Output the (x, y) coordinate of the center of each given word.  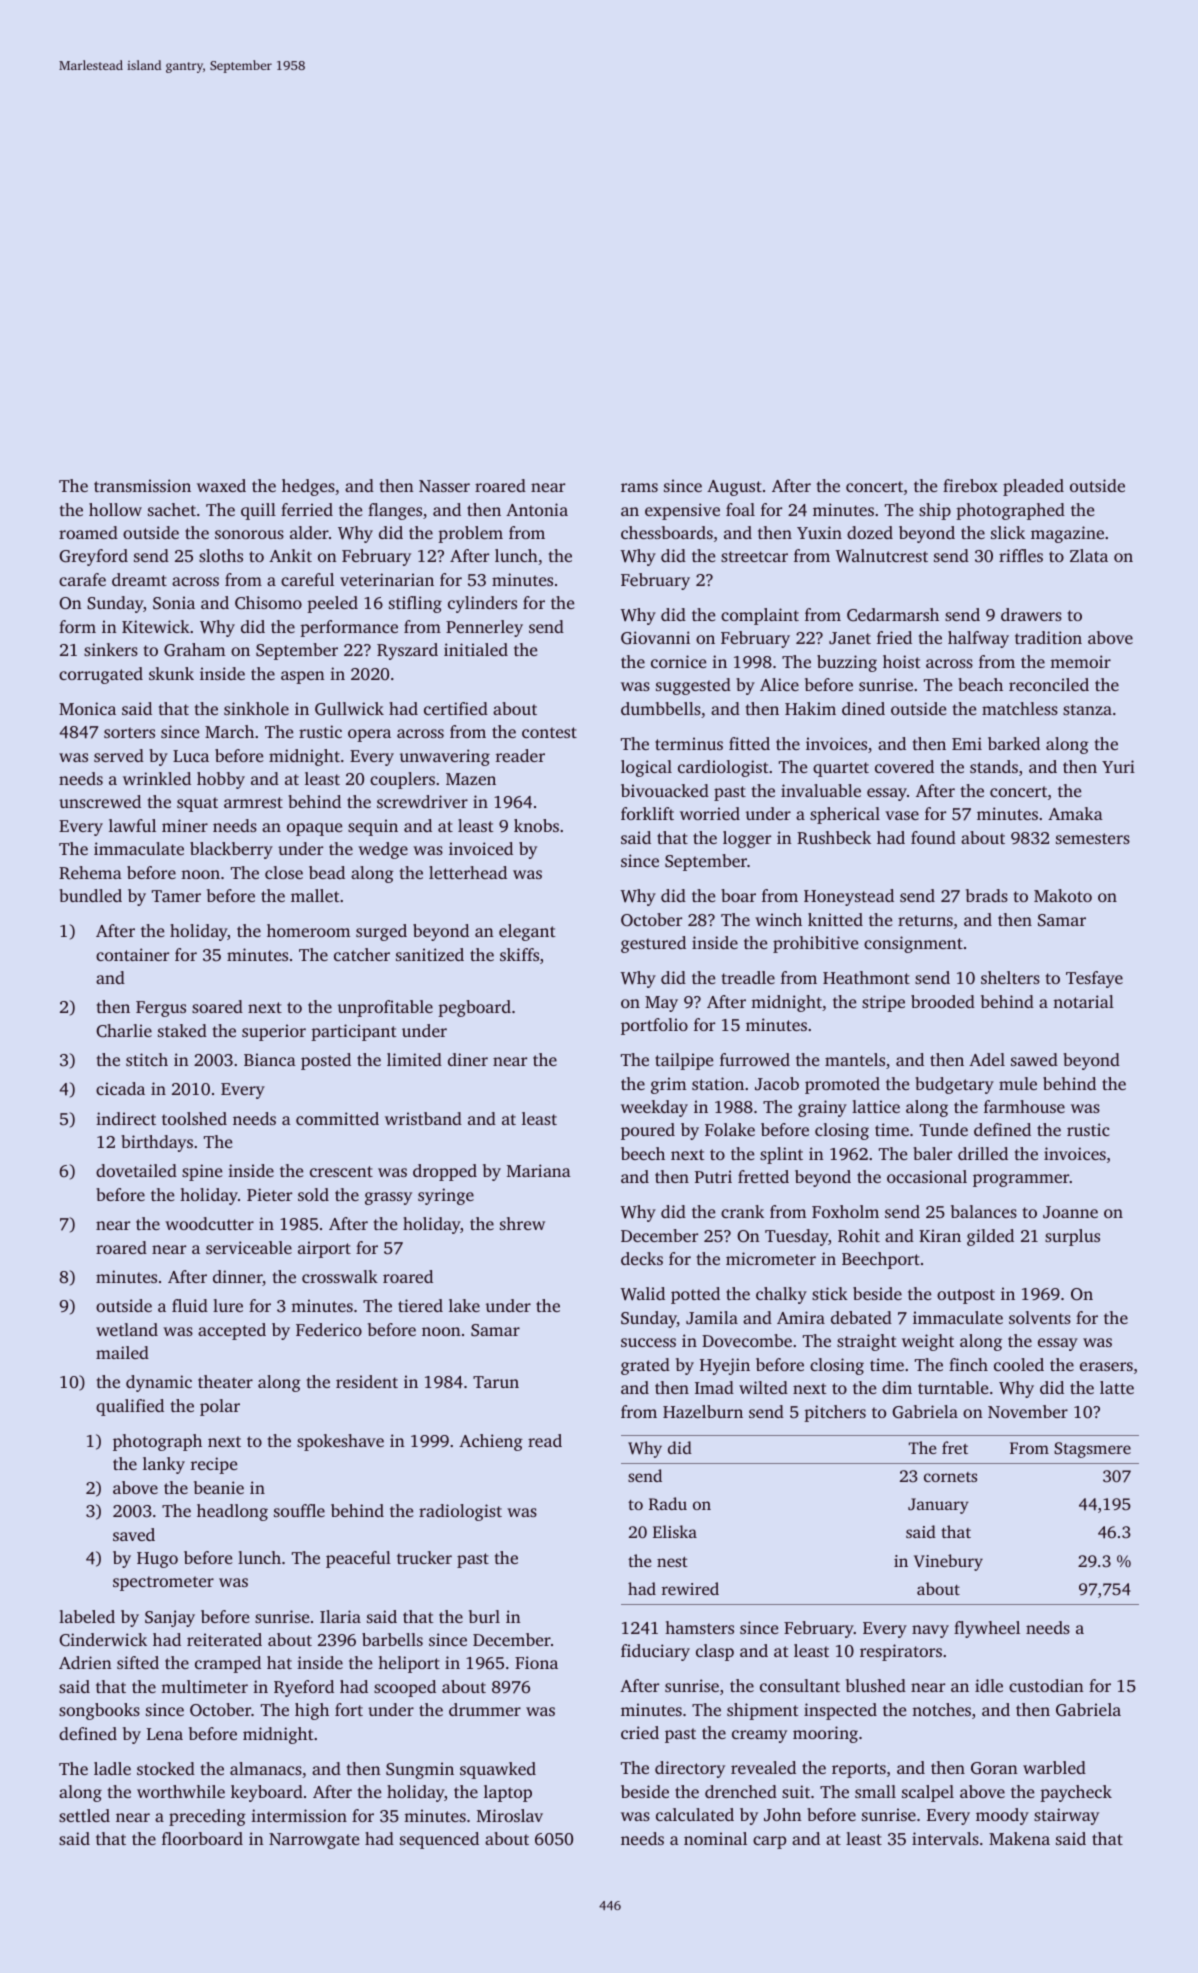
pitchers (835, 1413)
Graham (194, 650)
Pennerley (484, 628)
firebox (970, 485)
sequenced (439, 1840)
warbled (1054, 1767)
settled (84, 1815)
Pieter (269, 1194)
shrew (522, 1223)
